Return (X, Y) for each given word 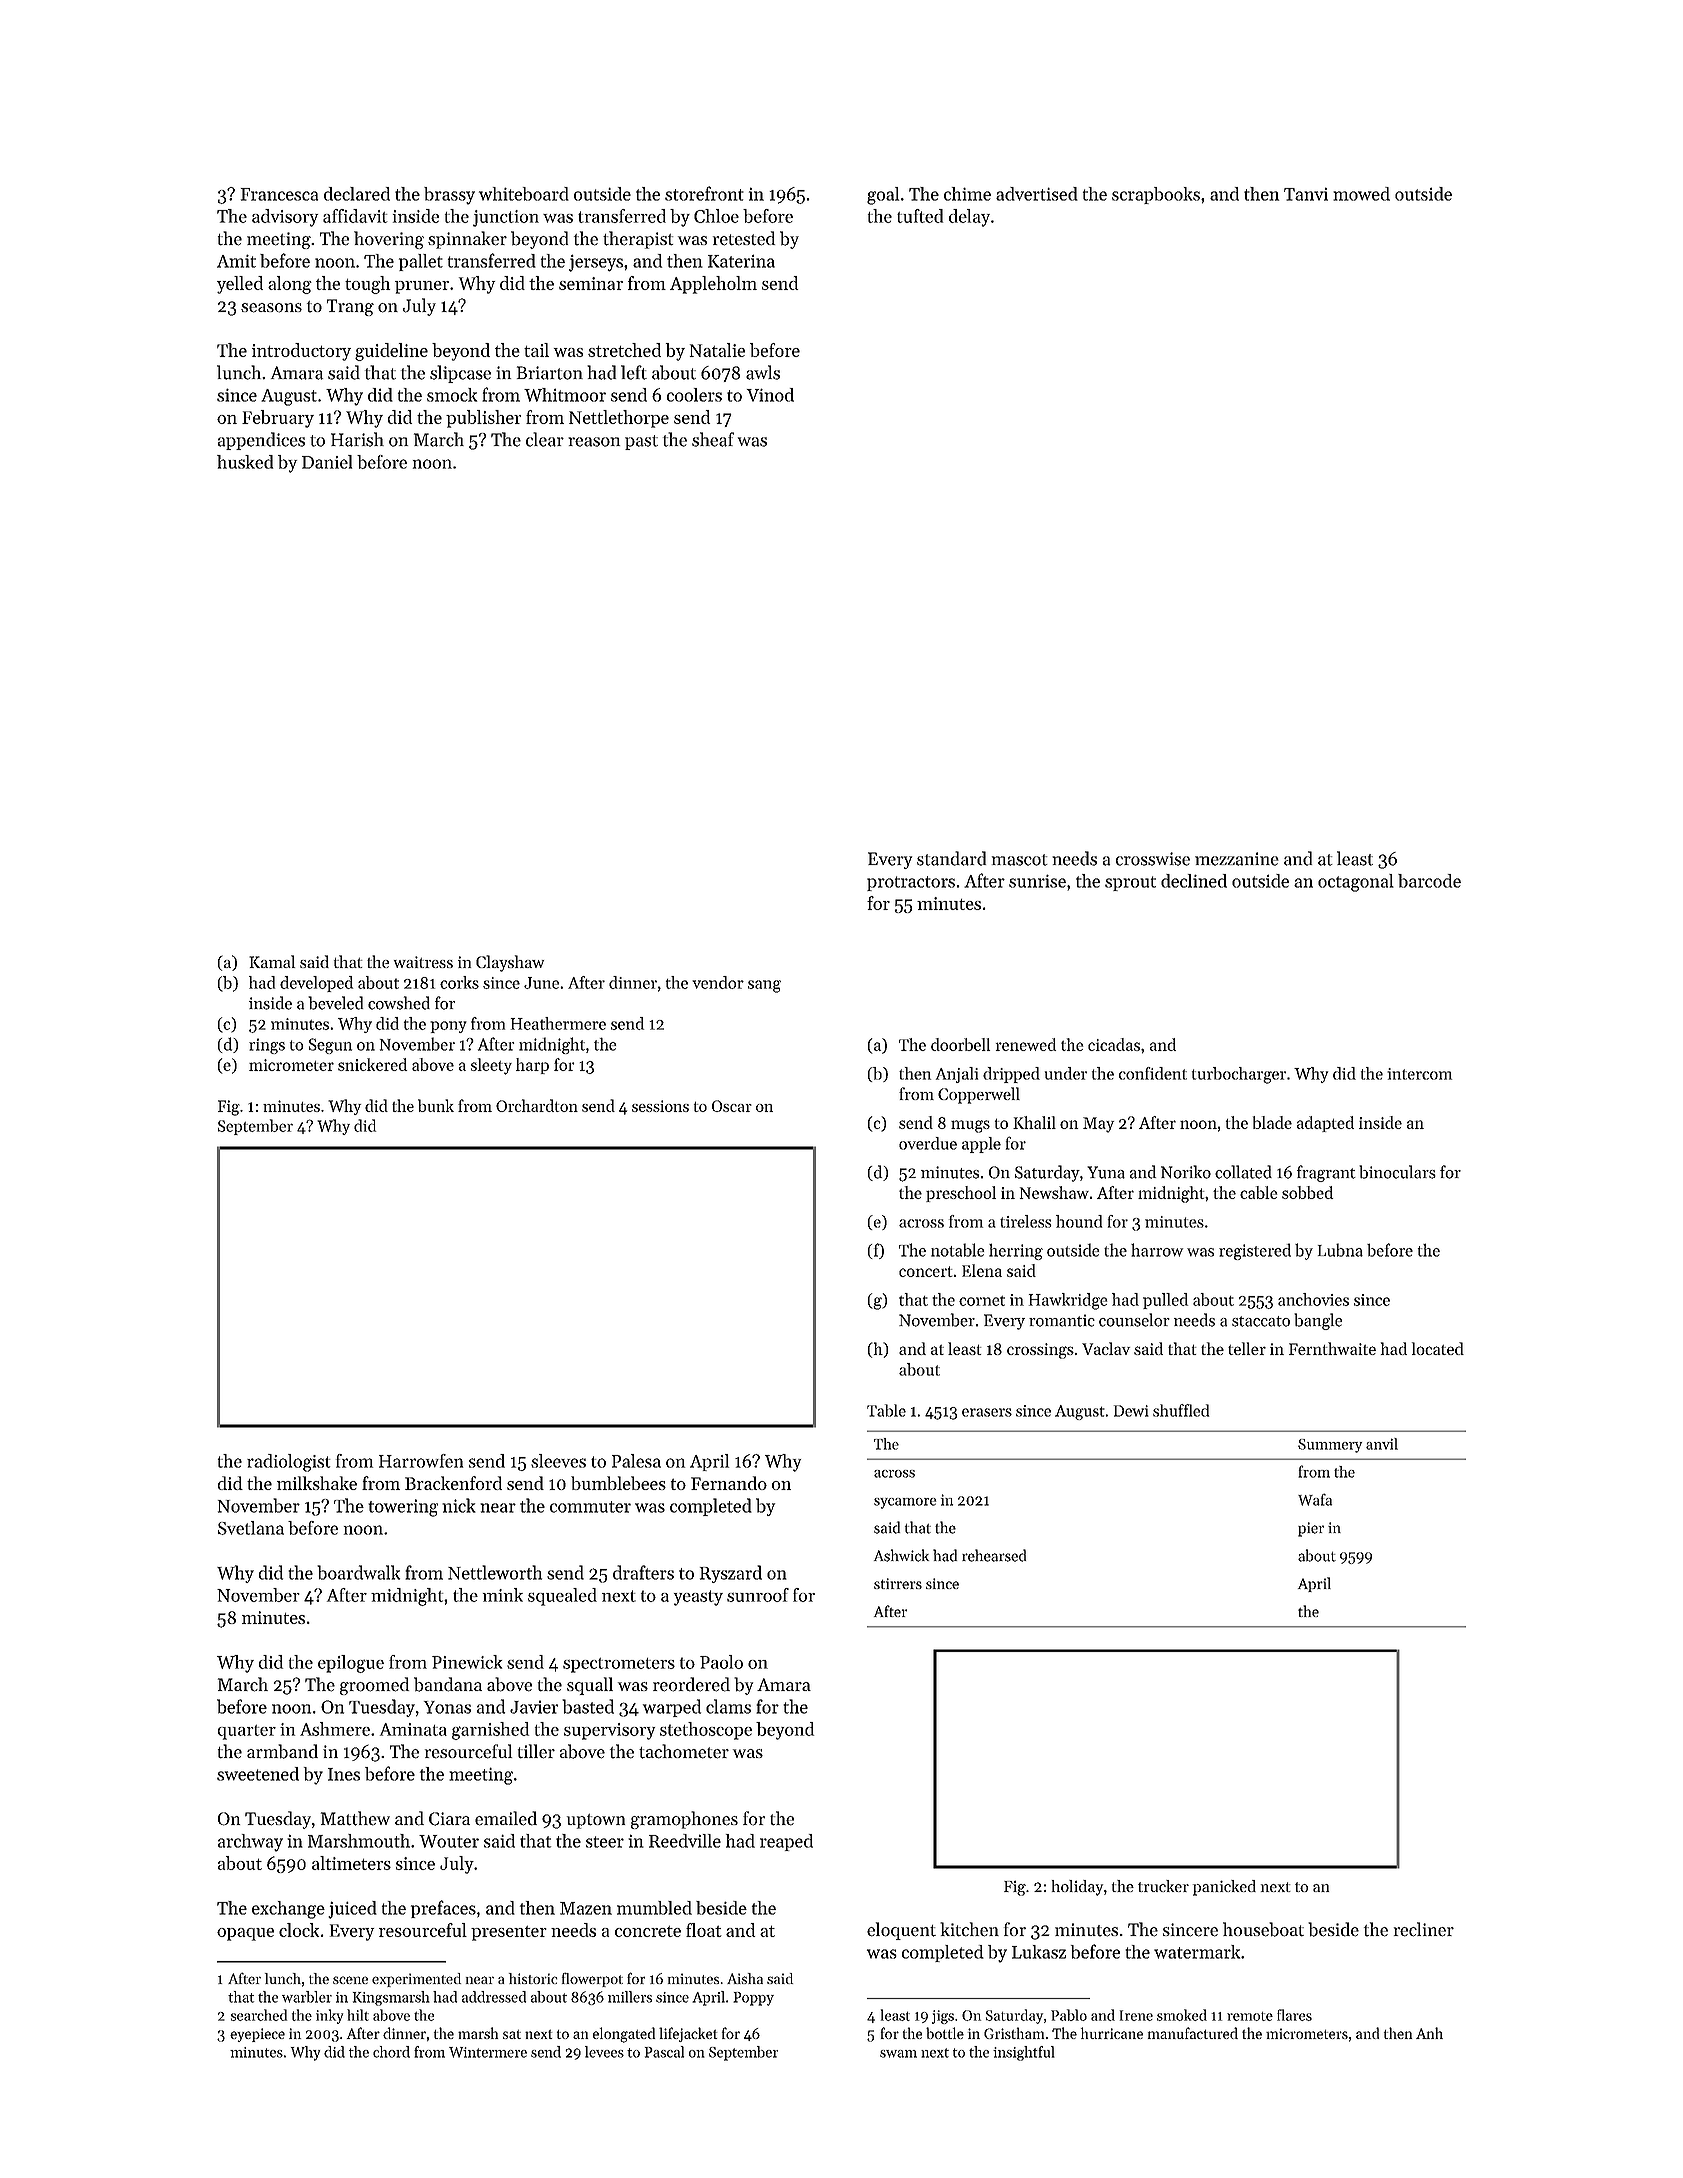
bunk (436, 1105)
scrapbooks (1156, 195)
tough (367, 285)
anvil (1382, 1444)
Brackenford (453, 1483)
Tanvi (1306, 194)
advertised (1037, 194)
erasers (987, 1412)
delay (969, 218)
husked (245, 462)
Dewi (1131, 1411)
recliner (1424, 1929)
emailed (506, 1818)
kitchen (969, 1929)
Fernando (729, 1483)
